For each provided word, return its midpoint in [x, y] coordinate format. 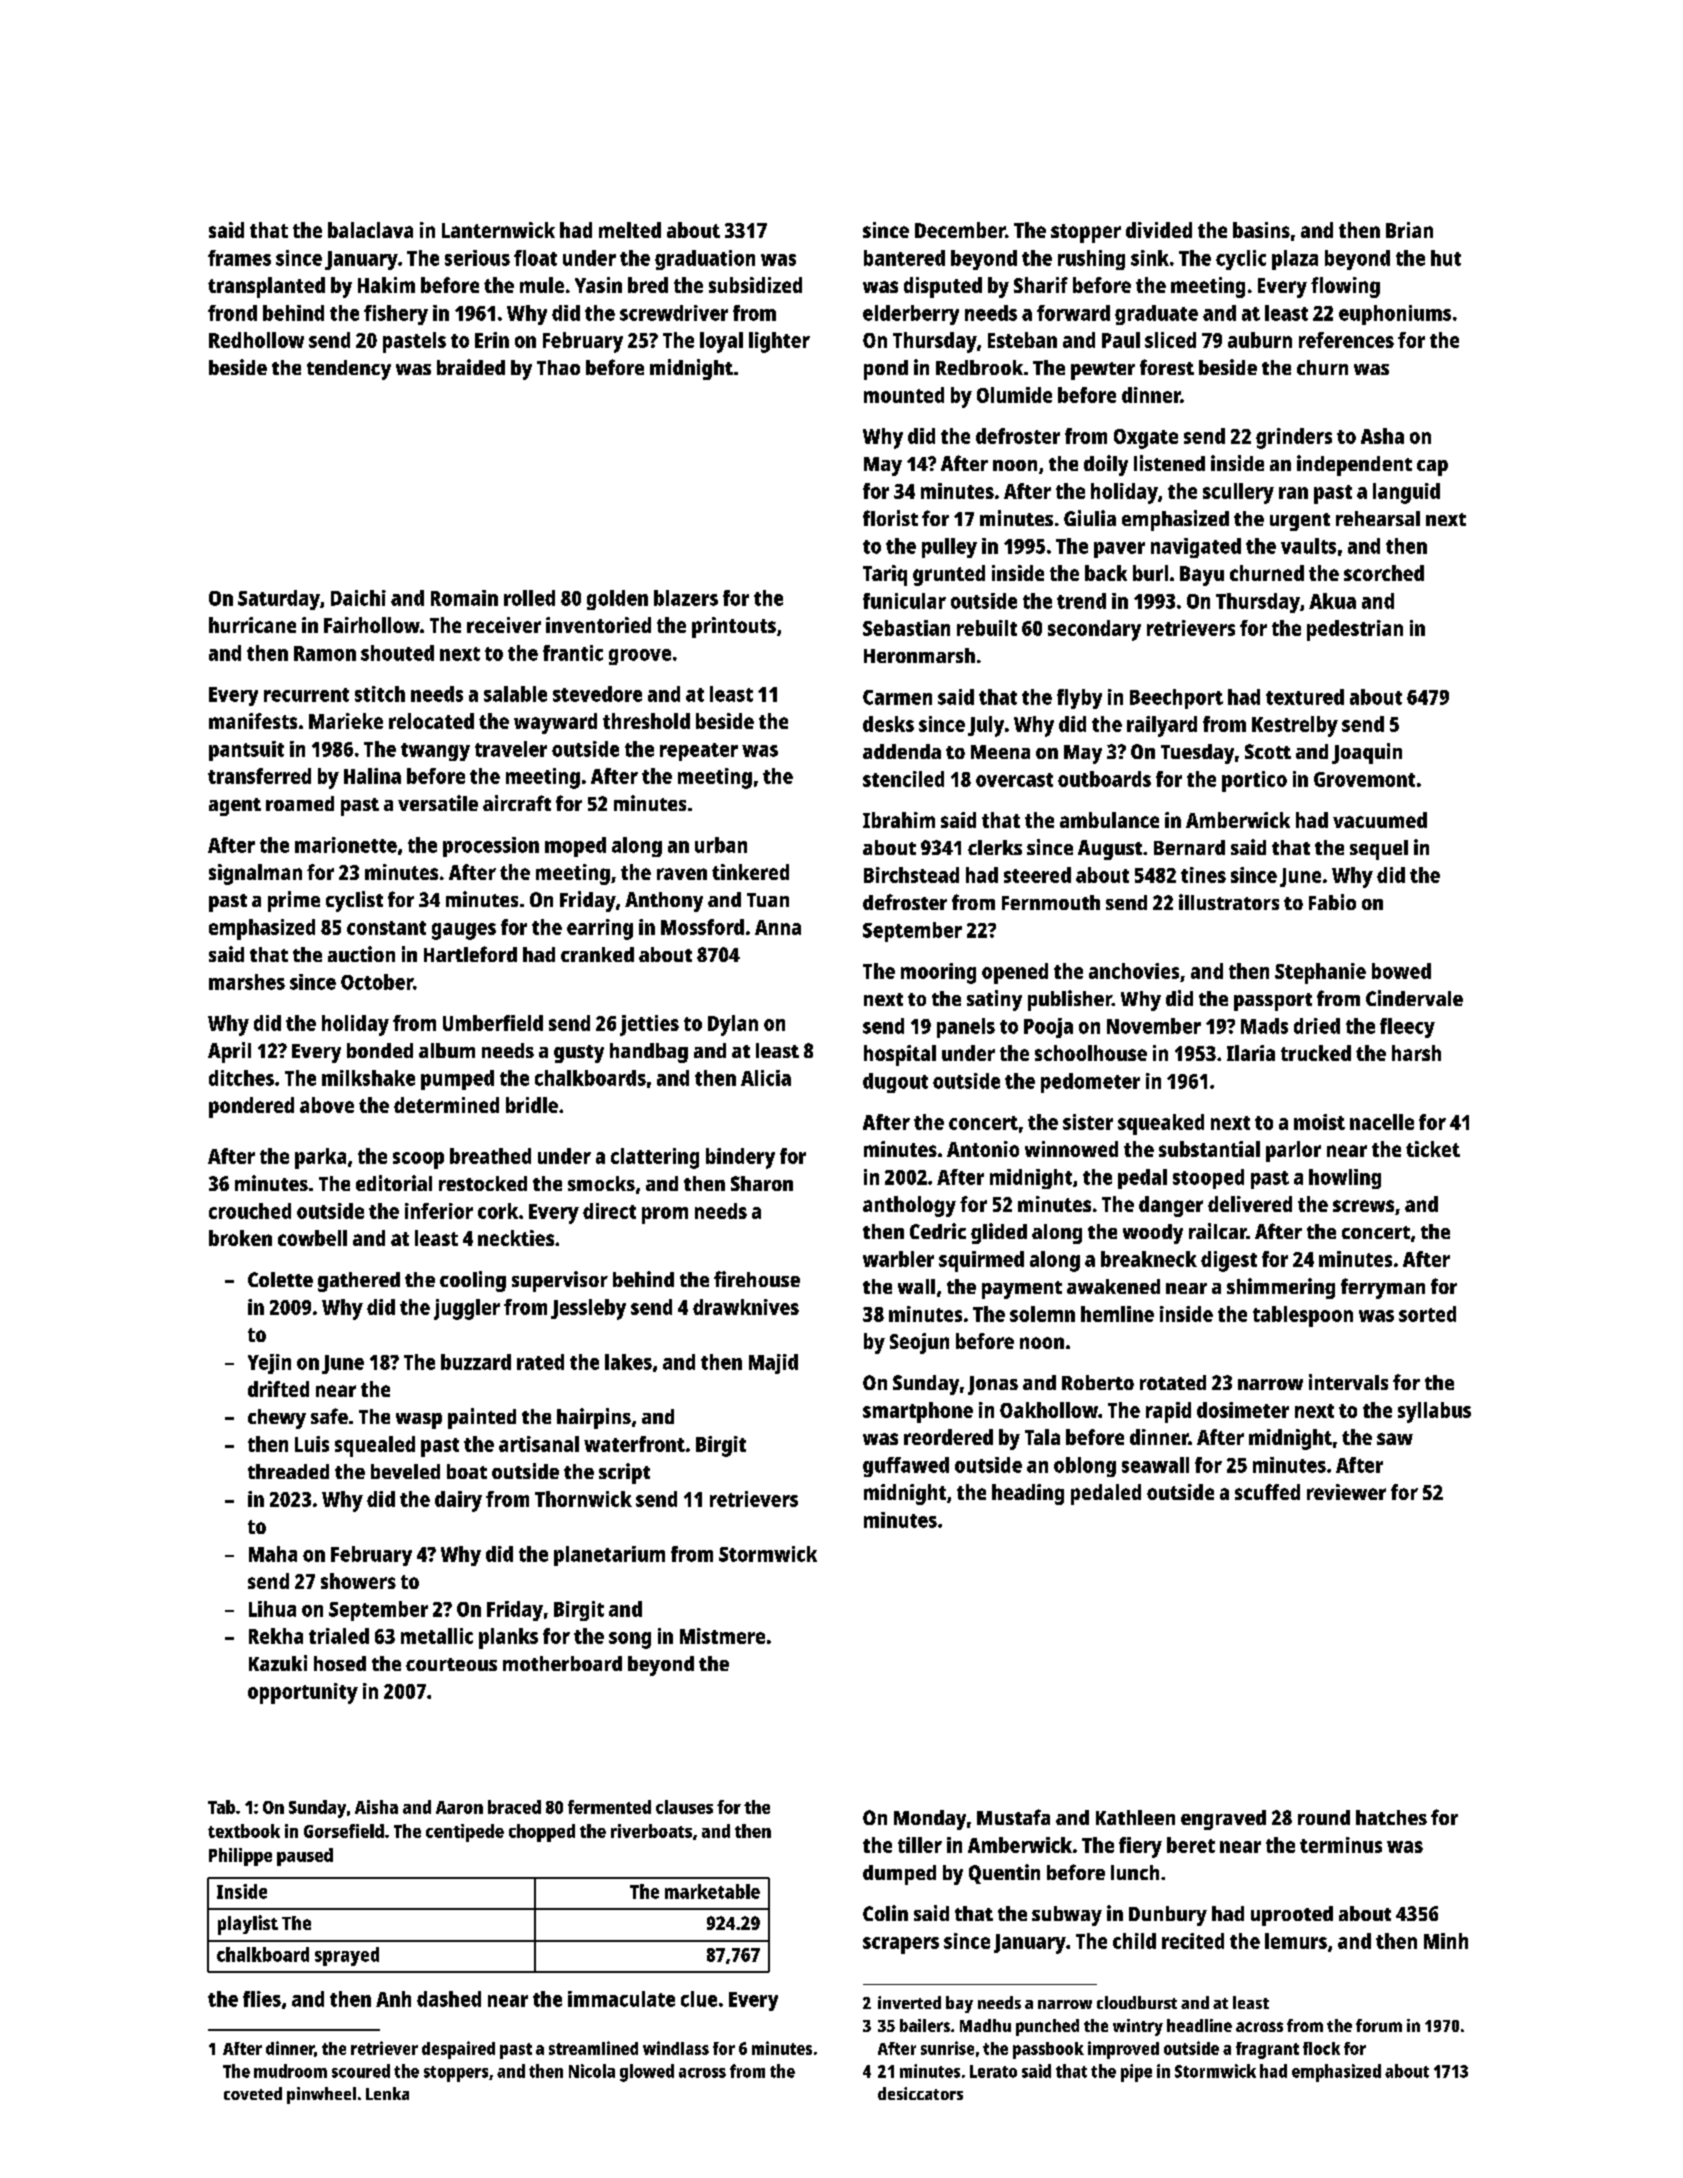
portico [1254, 781]
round [1324, 1817]
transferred [259, 776]
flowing [1345, 287]
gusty [579, 1054]
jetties [649, 1025]
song [630, 1640]
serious [477, 258]
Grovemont [1364, 779]
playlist [248, 1925]
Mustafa [1013, 1817]
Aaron [459, 1807]
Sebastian [906, 628]
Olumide [1014, 395]
